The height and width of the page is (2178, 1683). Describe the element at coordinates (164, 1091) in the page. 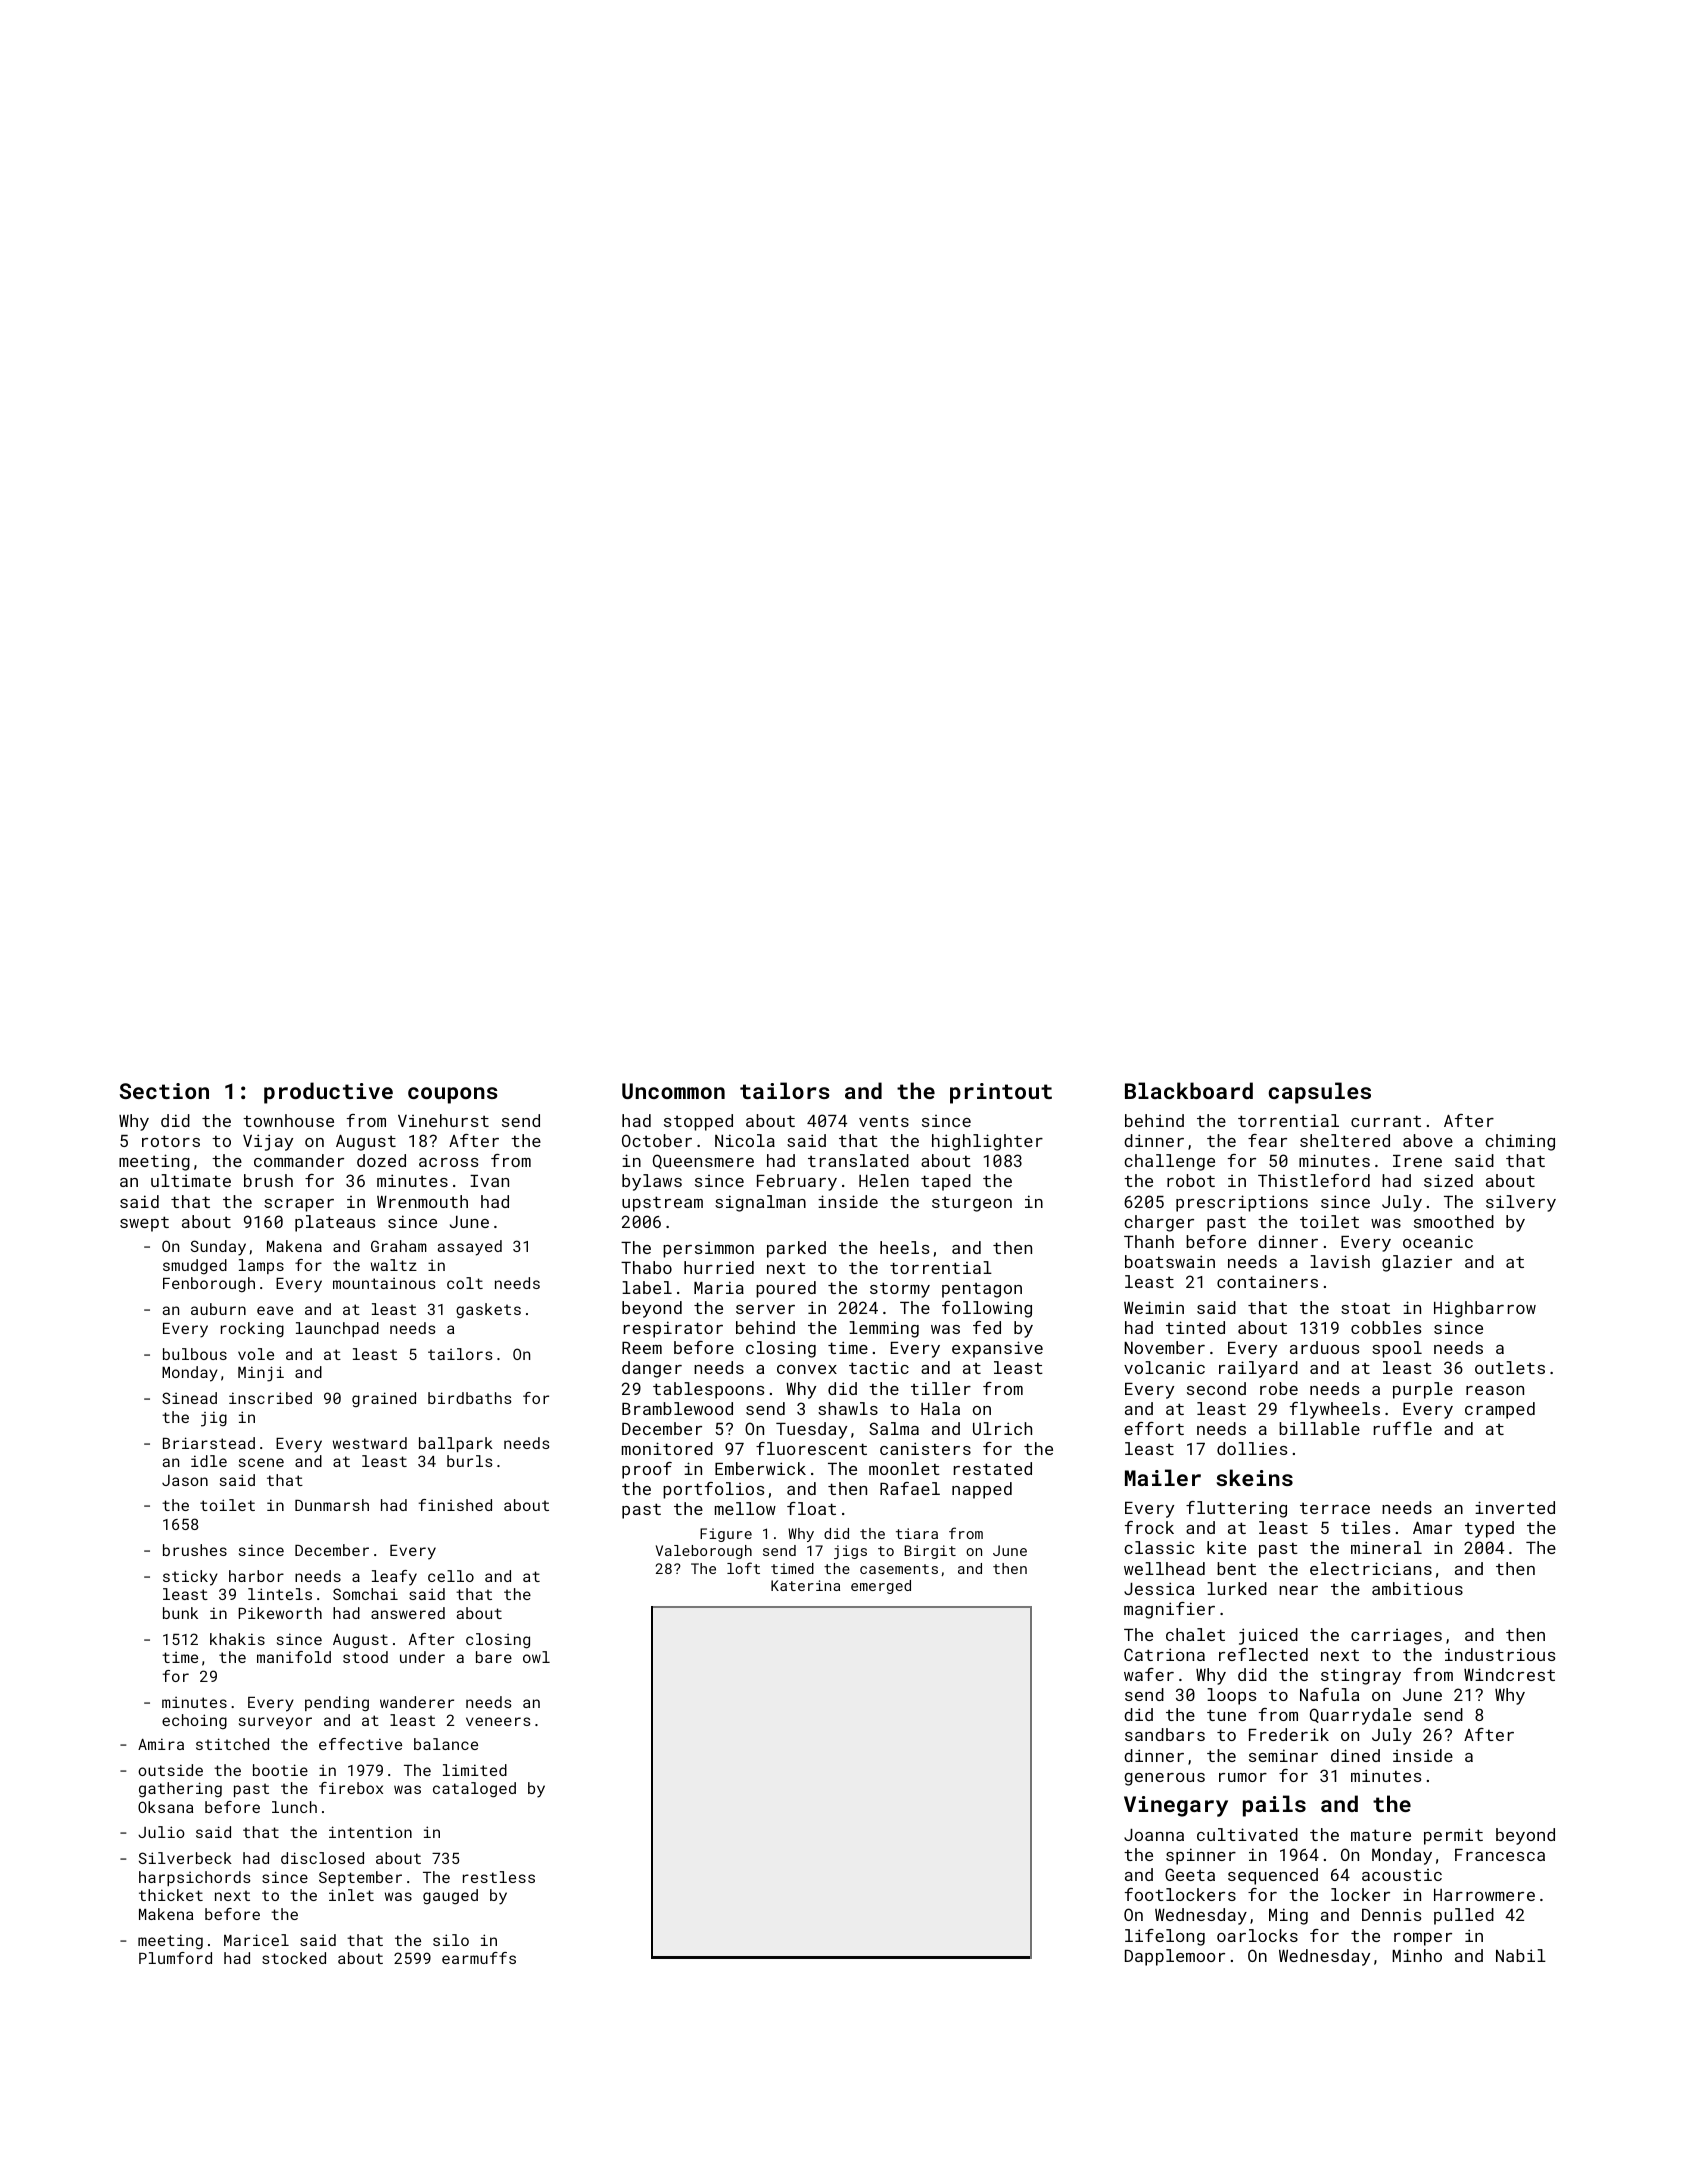

I see `Section` at that location.
